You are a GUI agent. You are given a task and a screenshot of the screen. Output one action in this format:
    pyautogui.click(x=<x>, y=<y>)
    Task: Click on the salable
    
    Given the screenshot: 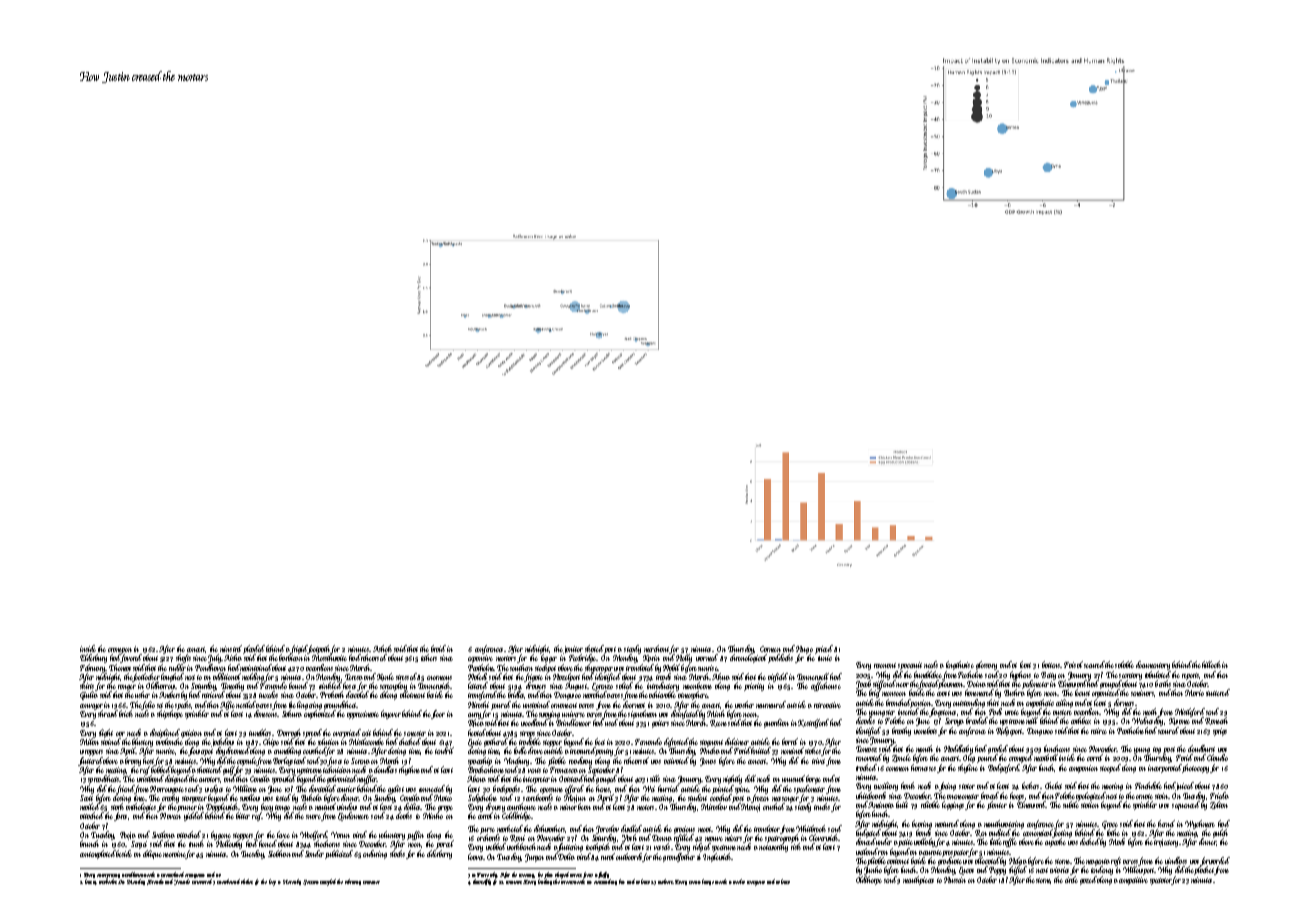 What is the action you would take?
    pyautogui.click(x=1124, y=664)
